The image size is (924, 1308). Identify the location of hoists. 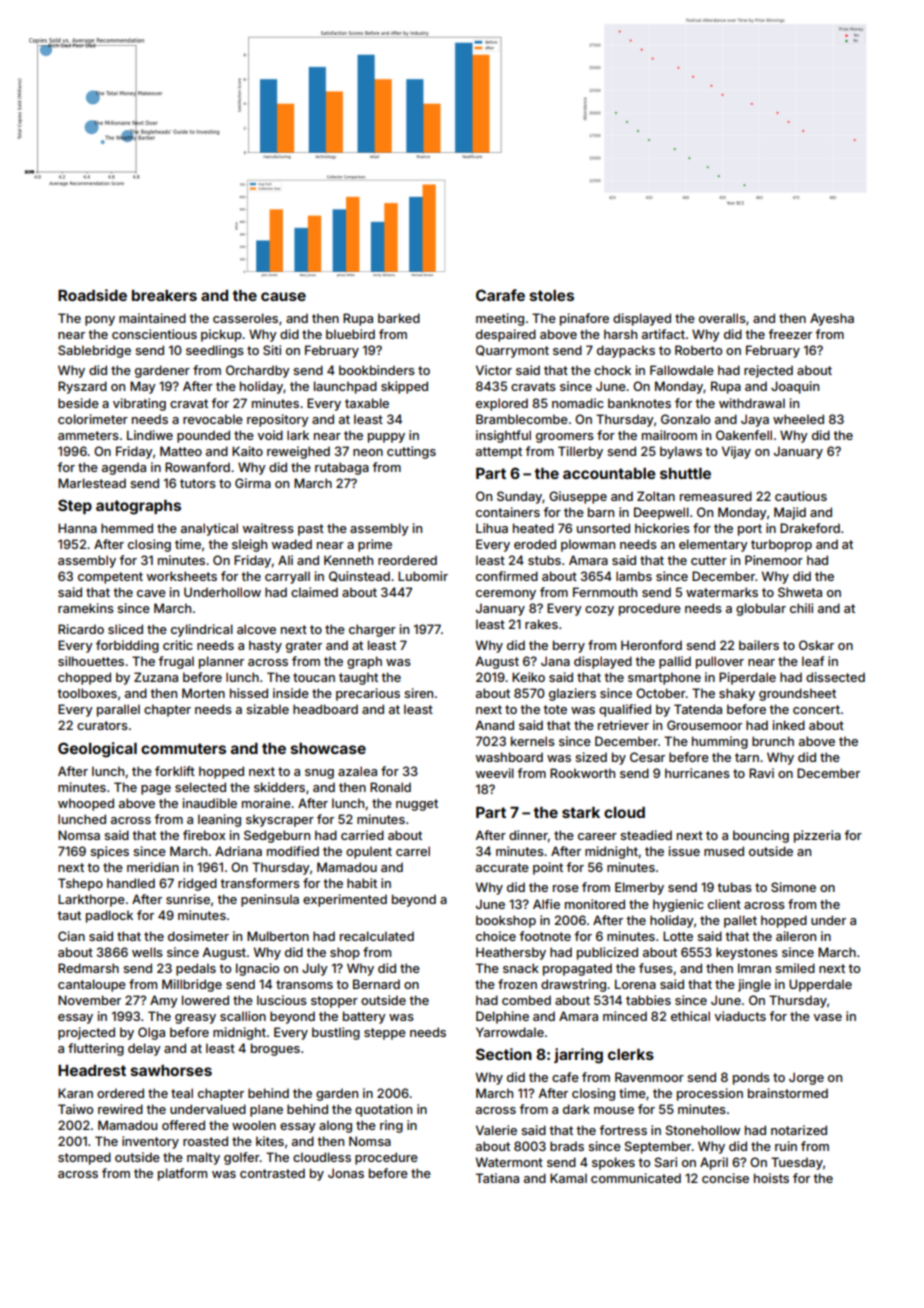
(771, 1178).
